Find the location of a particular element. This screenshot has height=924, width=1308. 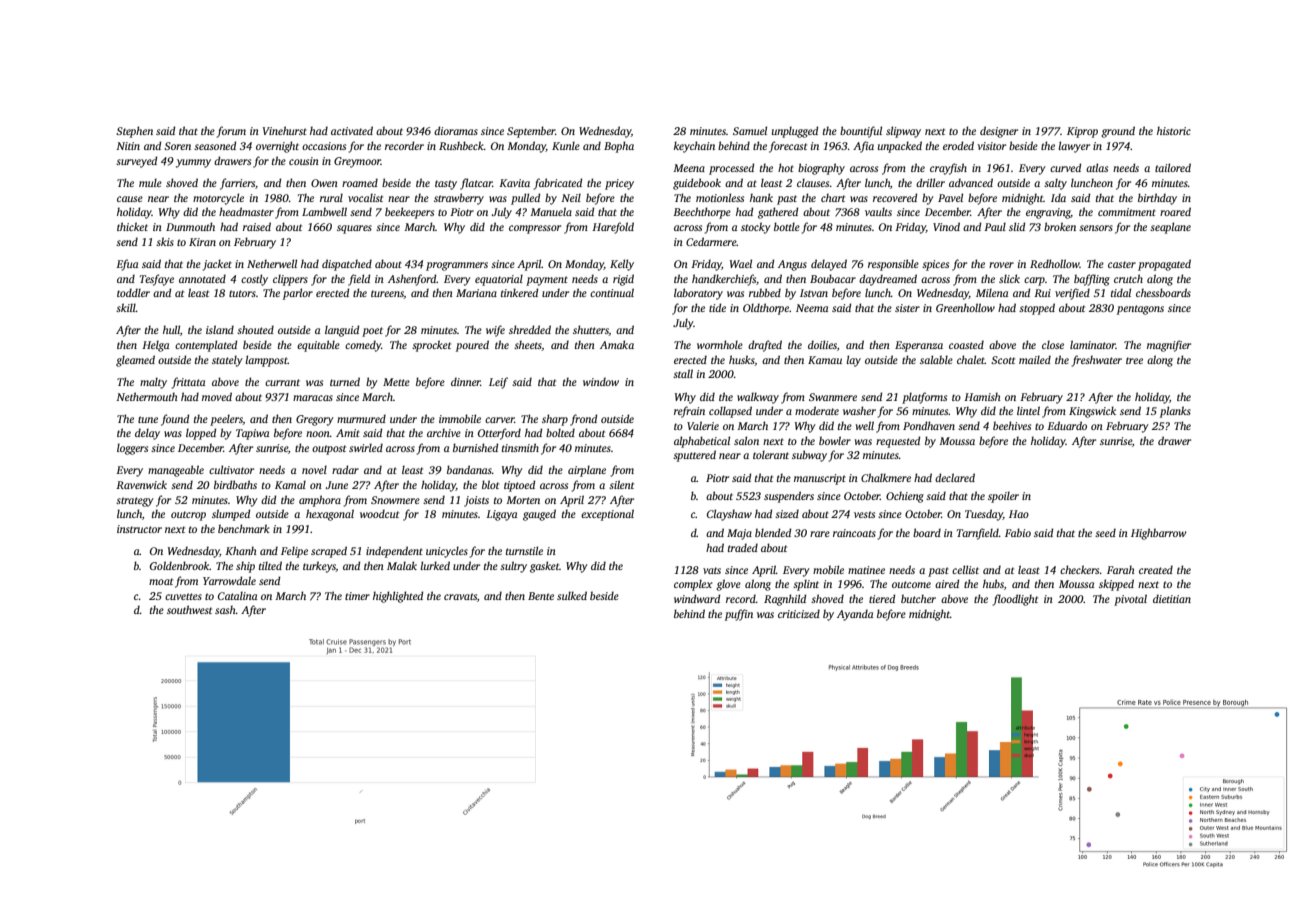

bandanas is located at coordinates (469, 469).
